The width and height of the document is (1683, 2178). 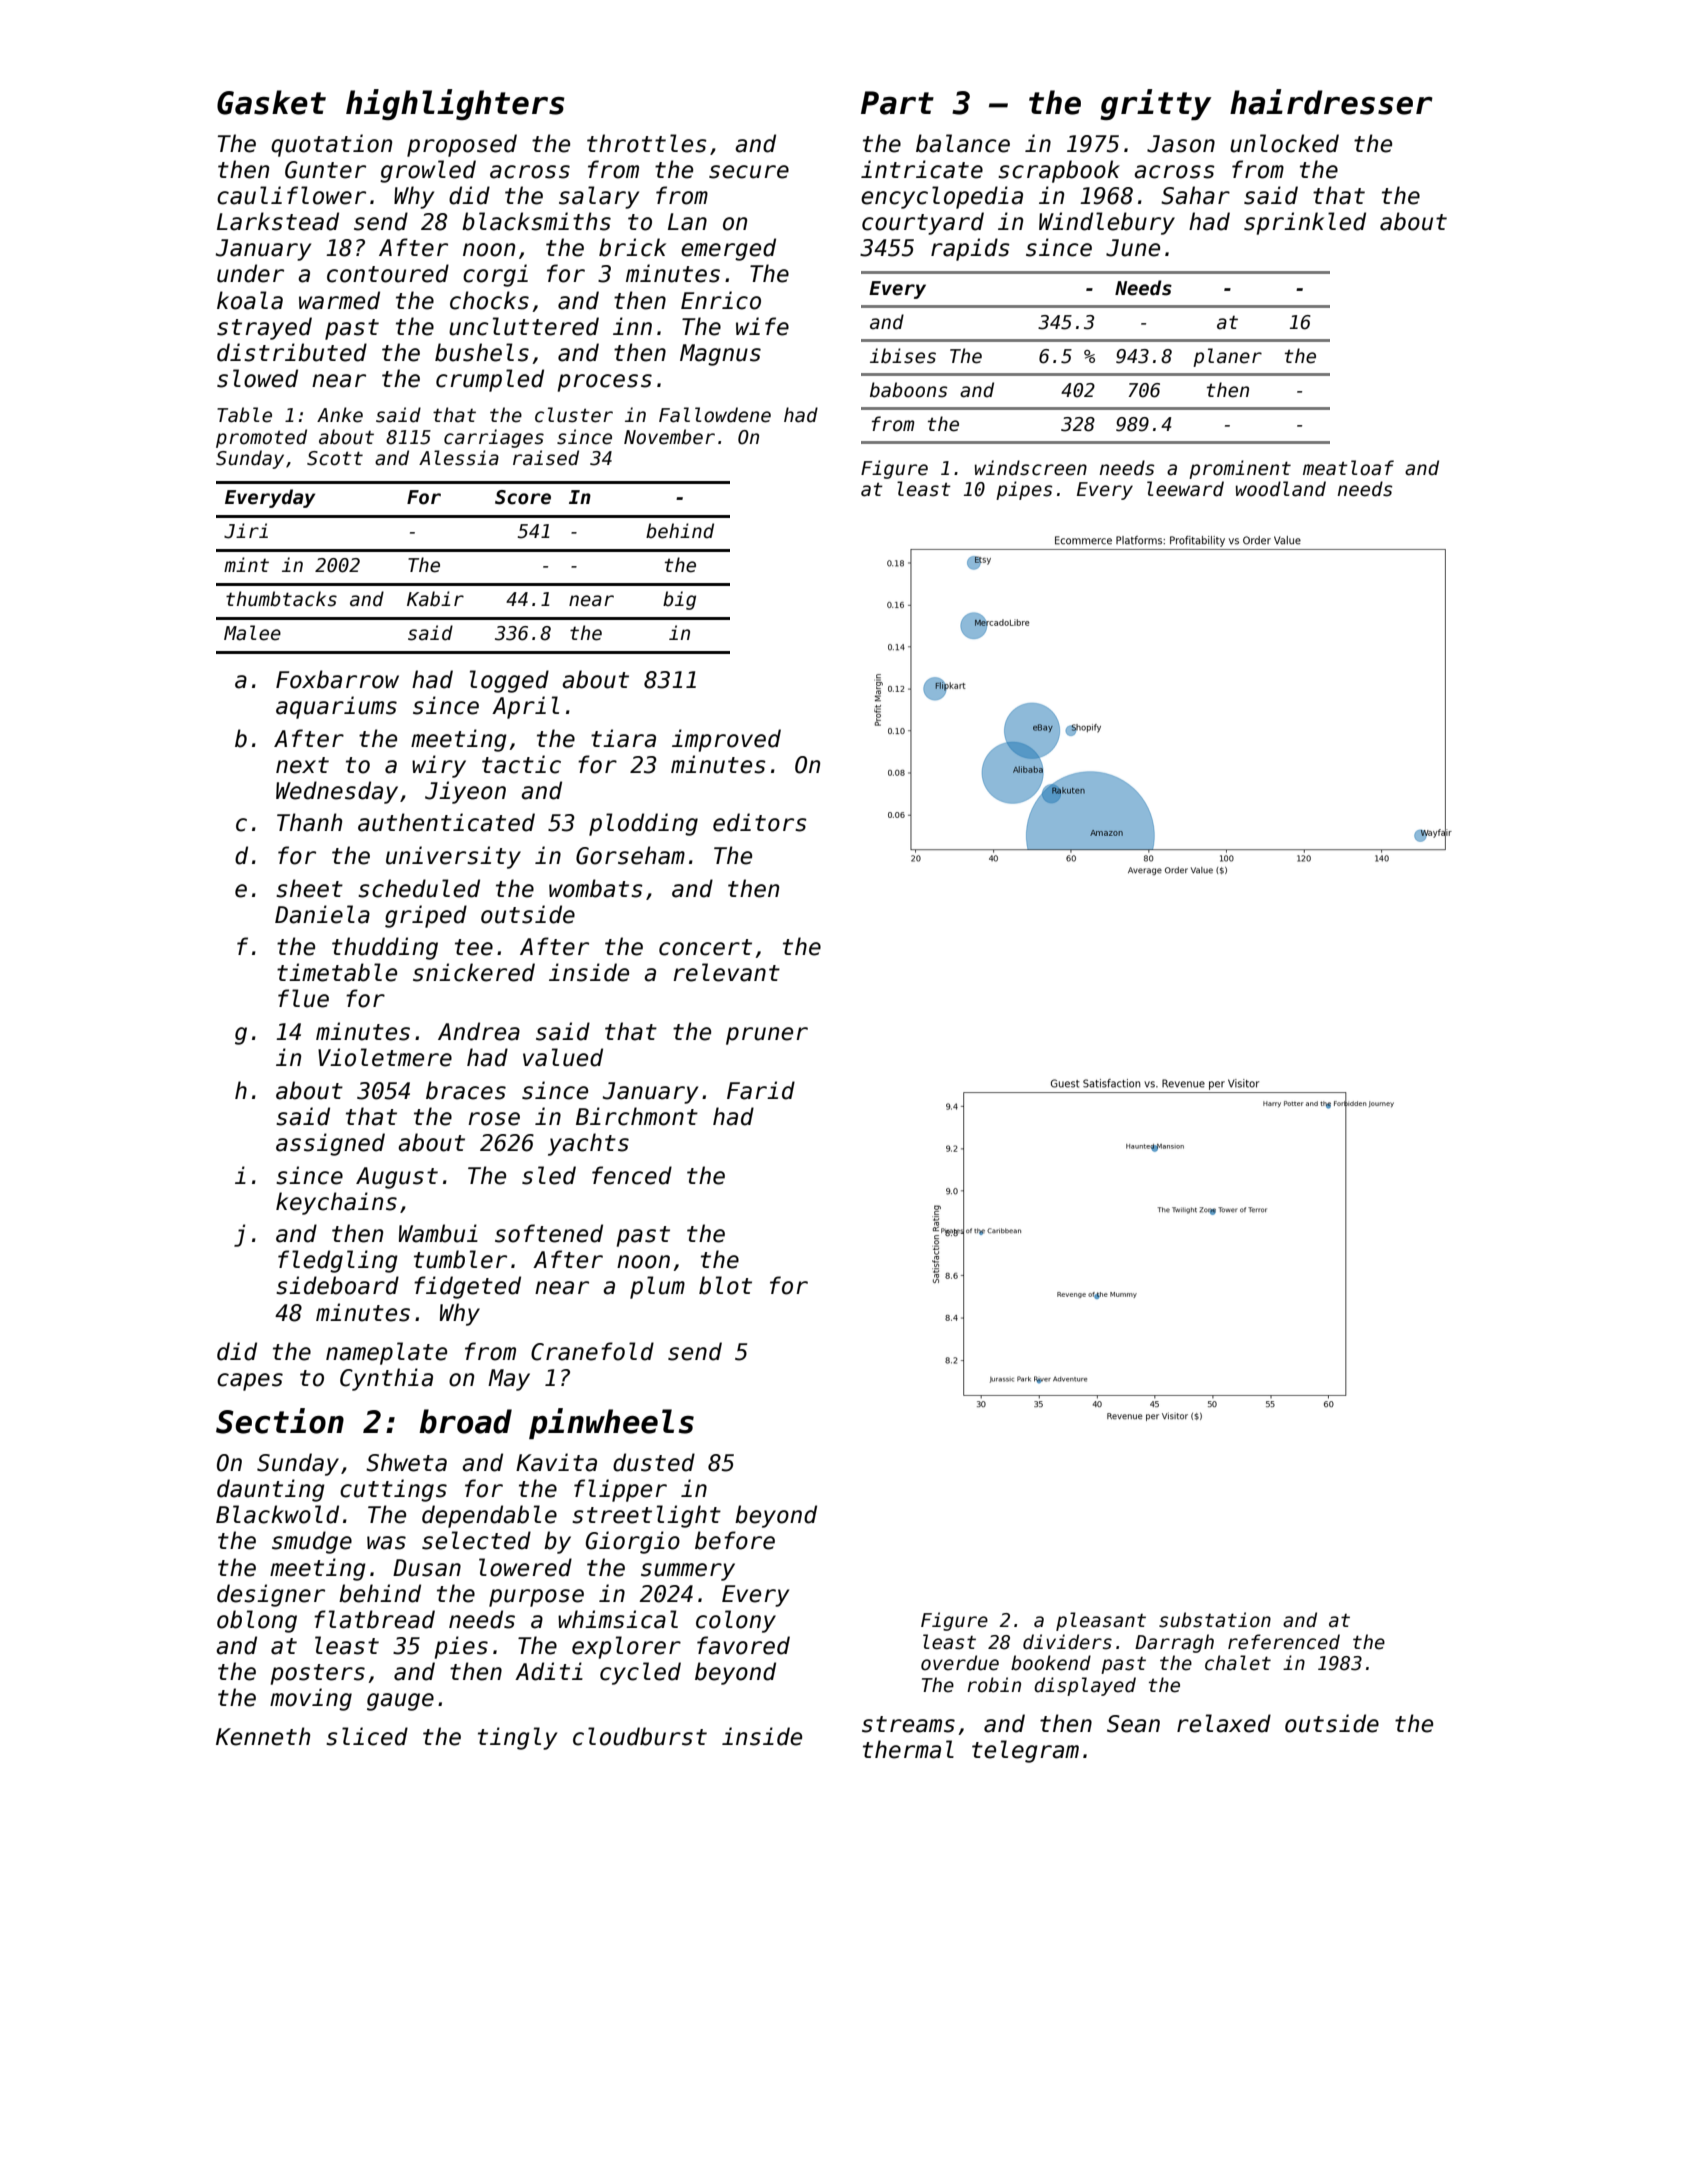 What do you see at coordinates (760, 822) in the document?
I see `editors` at bounding box center [760, 822].
